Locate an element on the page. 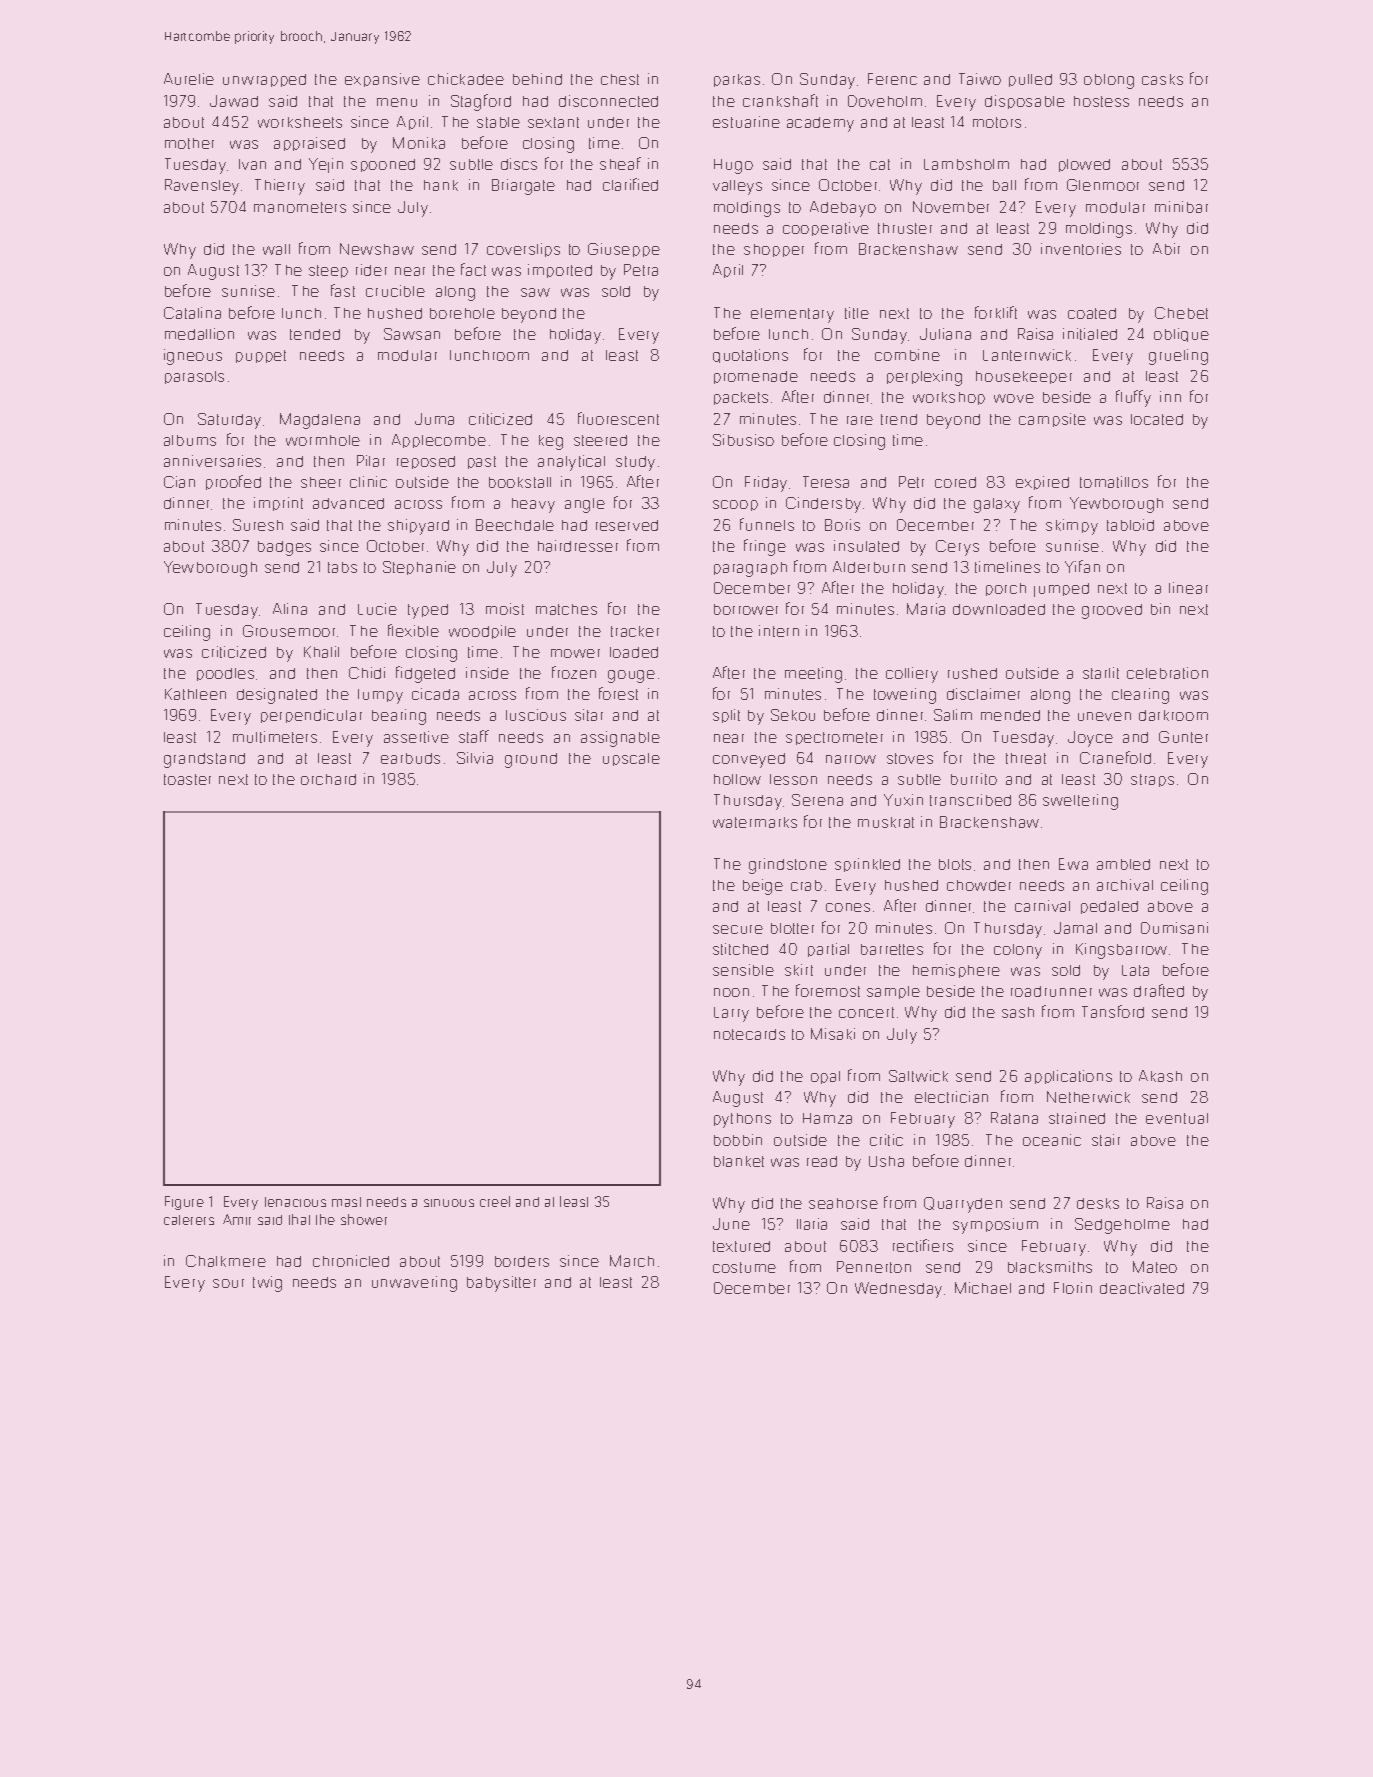 The width and height of the page is (1373, 1777). babysitter is located at coordinates (501, 1284).
